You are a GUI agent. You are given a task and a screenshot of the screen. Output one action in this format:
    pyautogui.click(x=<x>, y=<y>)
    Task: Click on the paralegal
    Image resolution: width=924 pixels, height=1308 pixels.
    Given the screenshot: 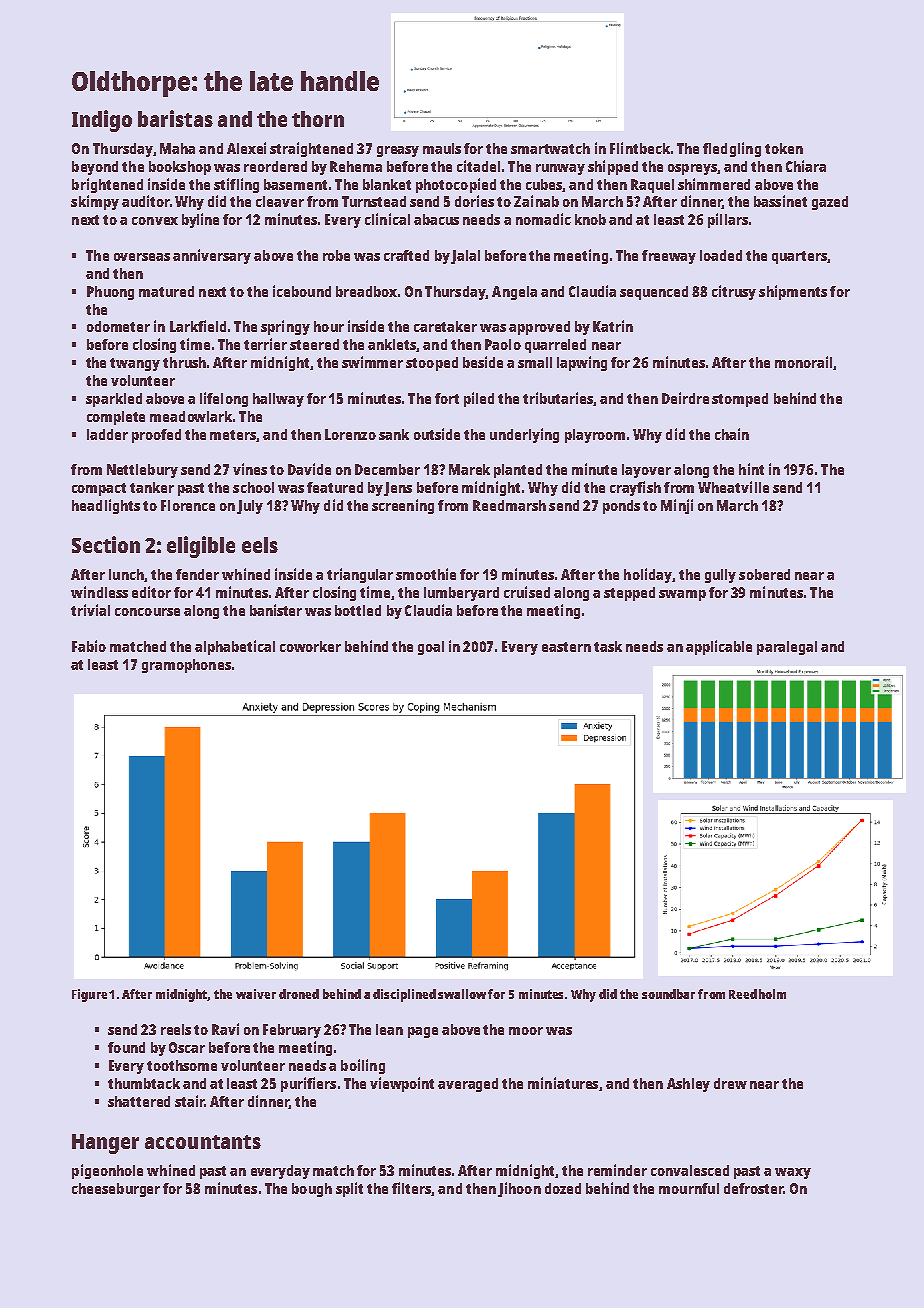 What is the action you would take?
    pyautogui.click(x=787, y=648)
